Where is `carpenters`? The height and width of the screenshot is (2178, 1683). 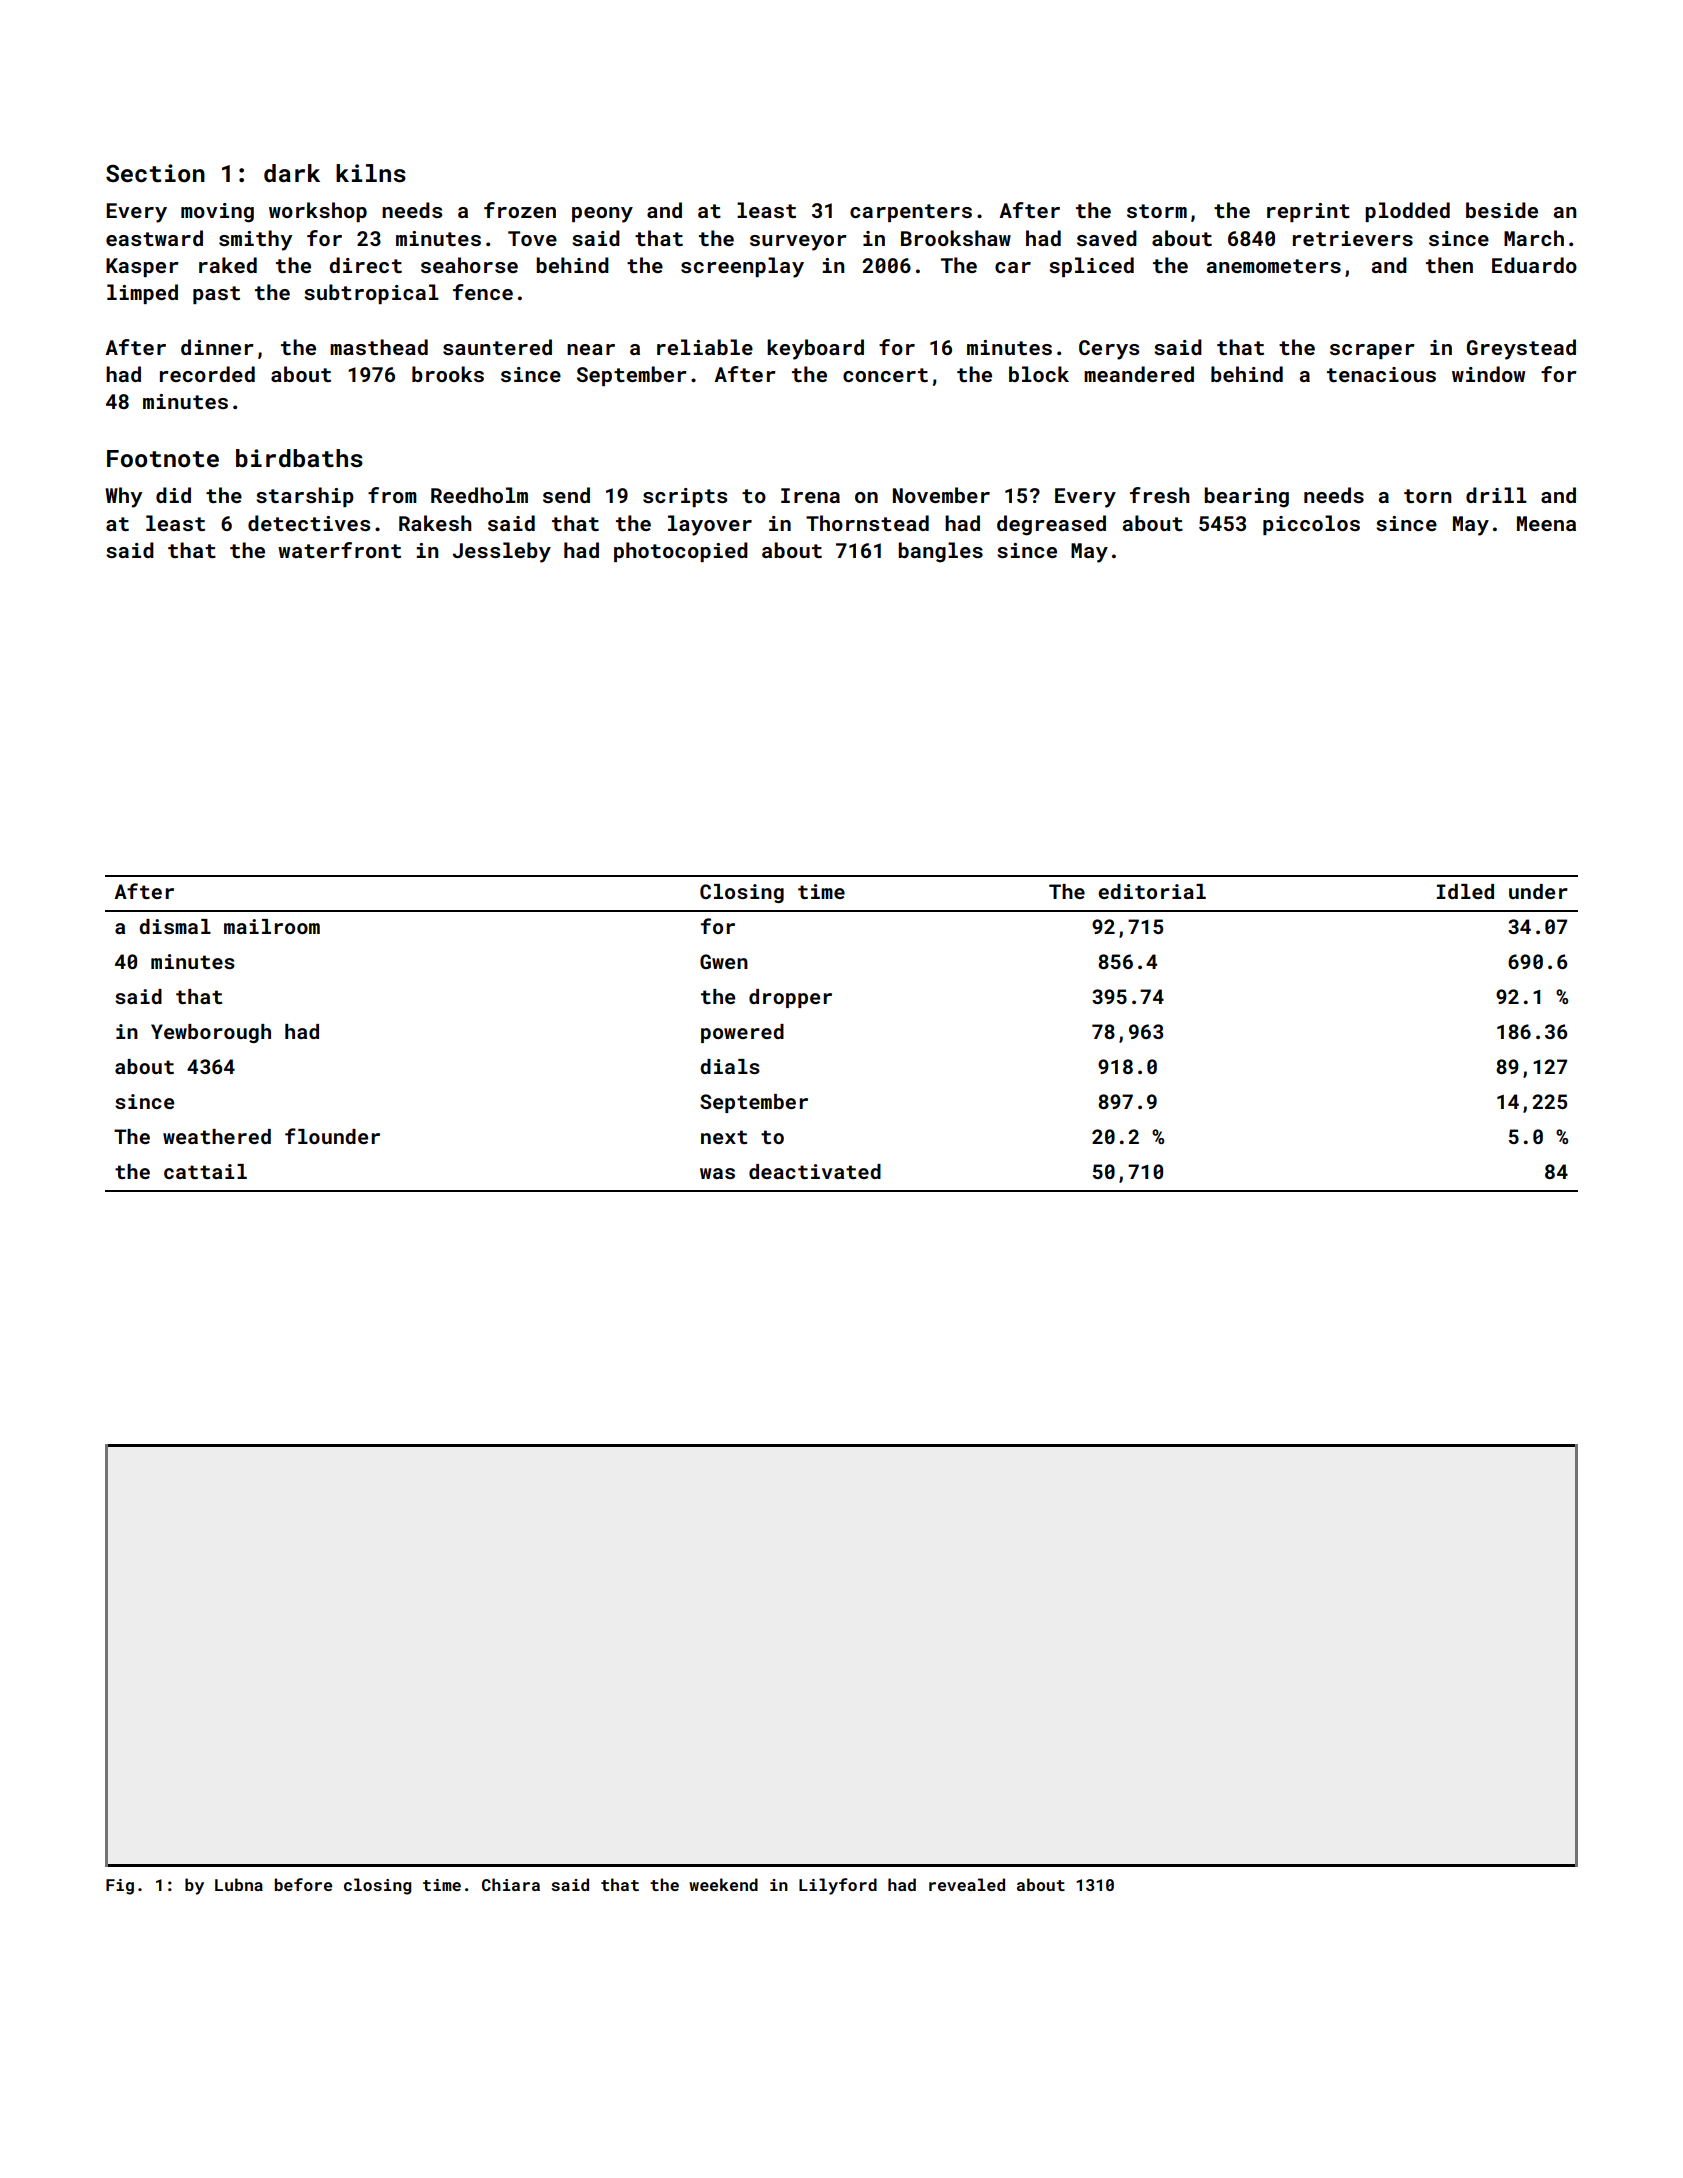
carpenters is located at coordinates (911, 213).
